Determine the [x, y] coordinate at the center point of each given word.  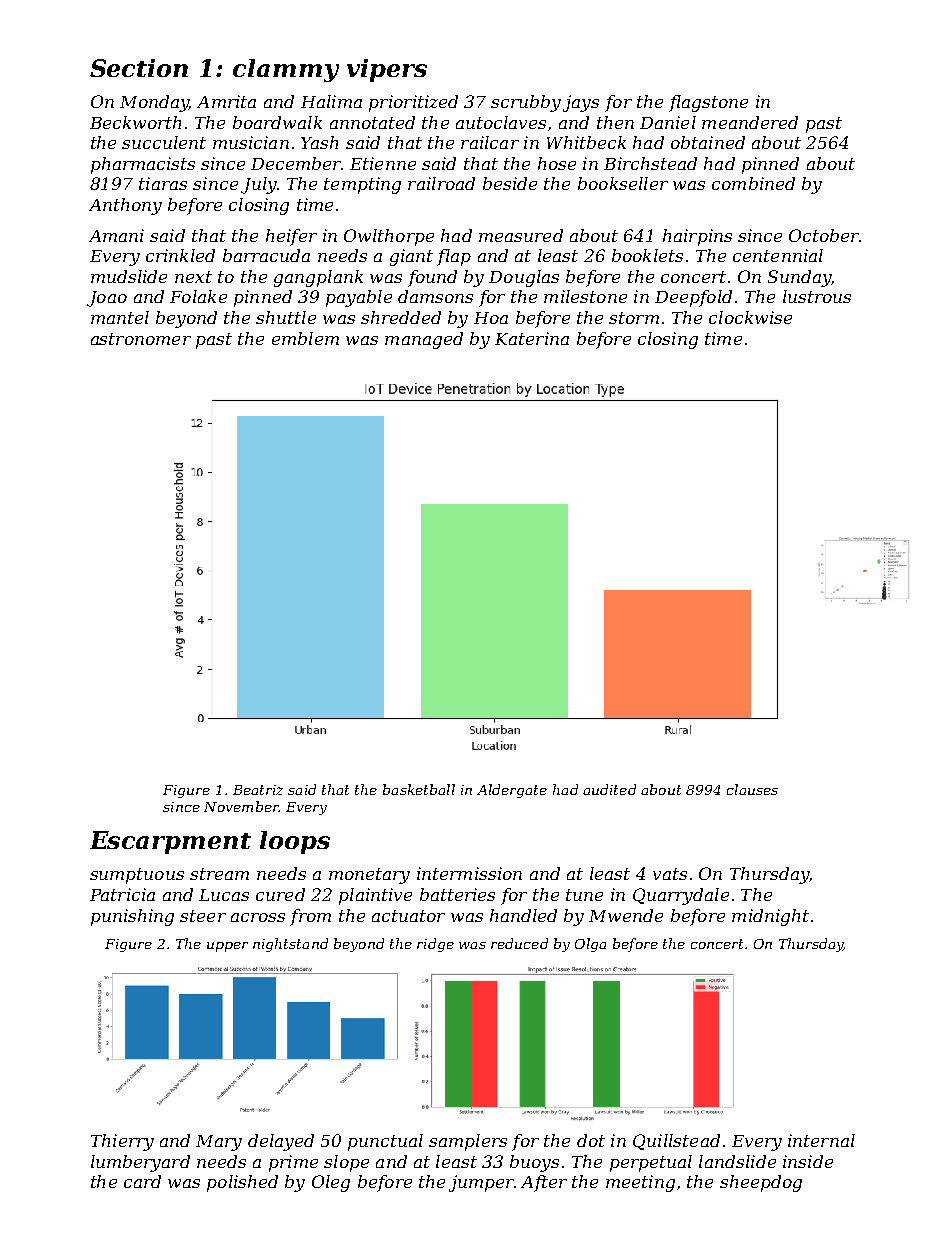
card [142, 1181]
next [193, 277]
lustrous [817, 296]
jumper [481, 1183]
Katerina [532, 338]
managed [424, 340]
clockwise [750, 317]
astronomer [141, 339]
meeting [640, 1183]
